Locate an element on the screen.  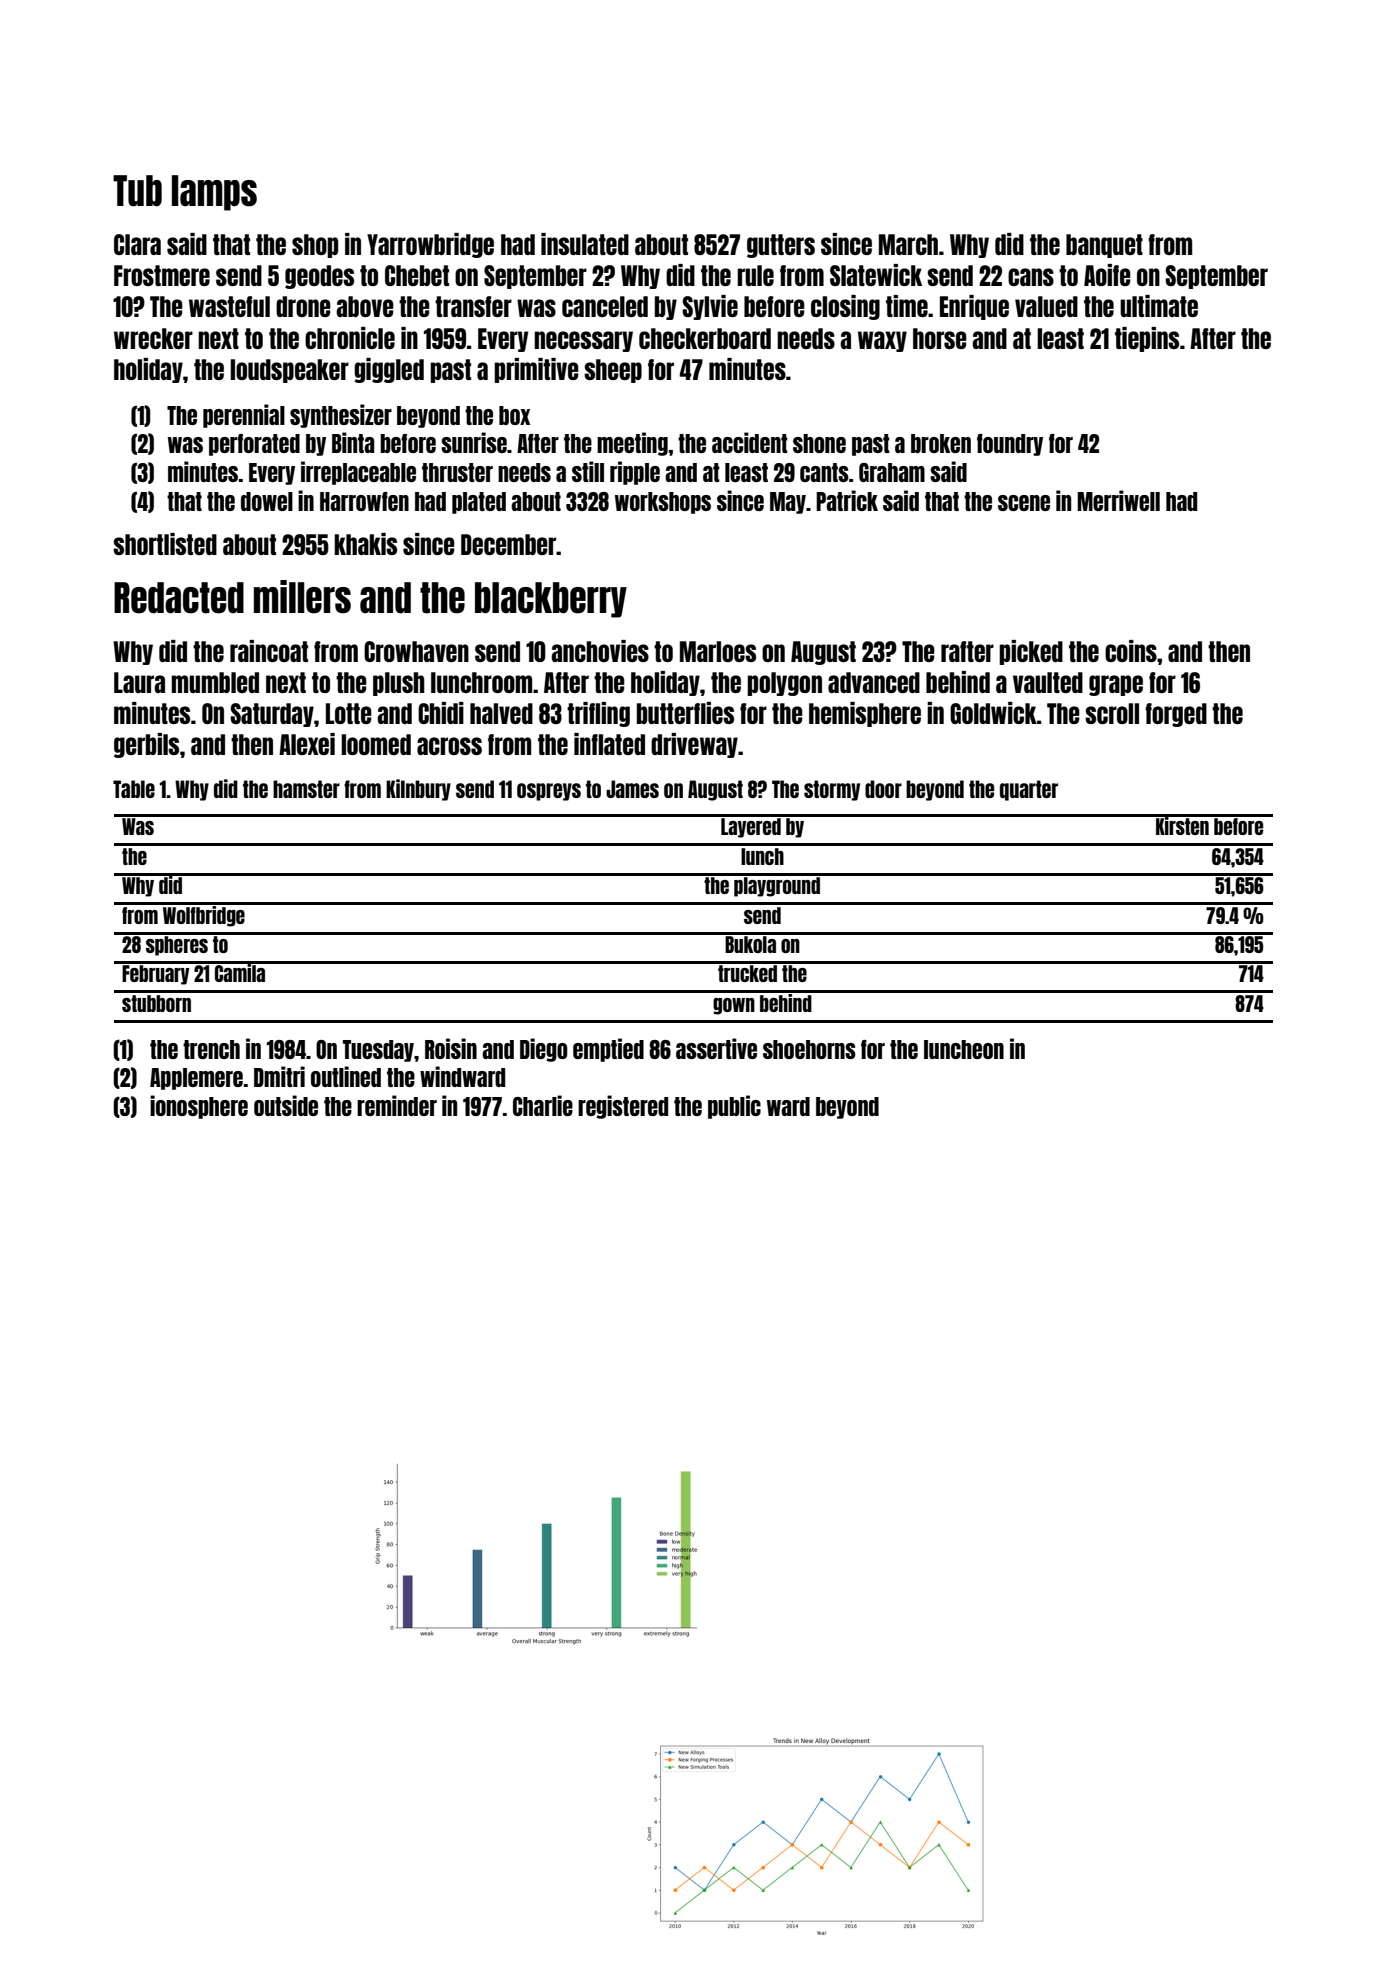
drone is located at coordinates (303, 306).
